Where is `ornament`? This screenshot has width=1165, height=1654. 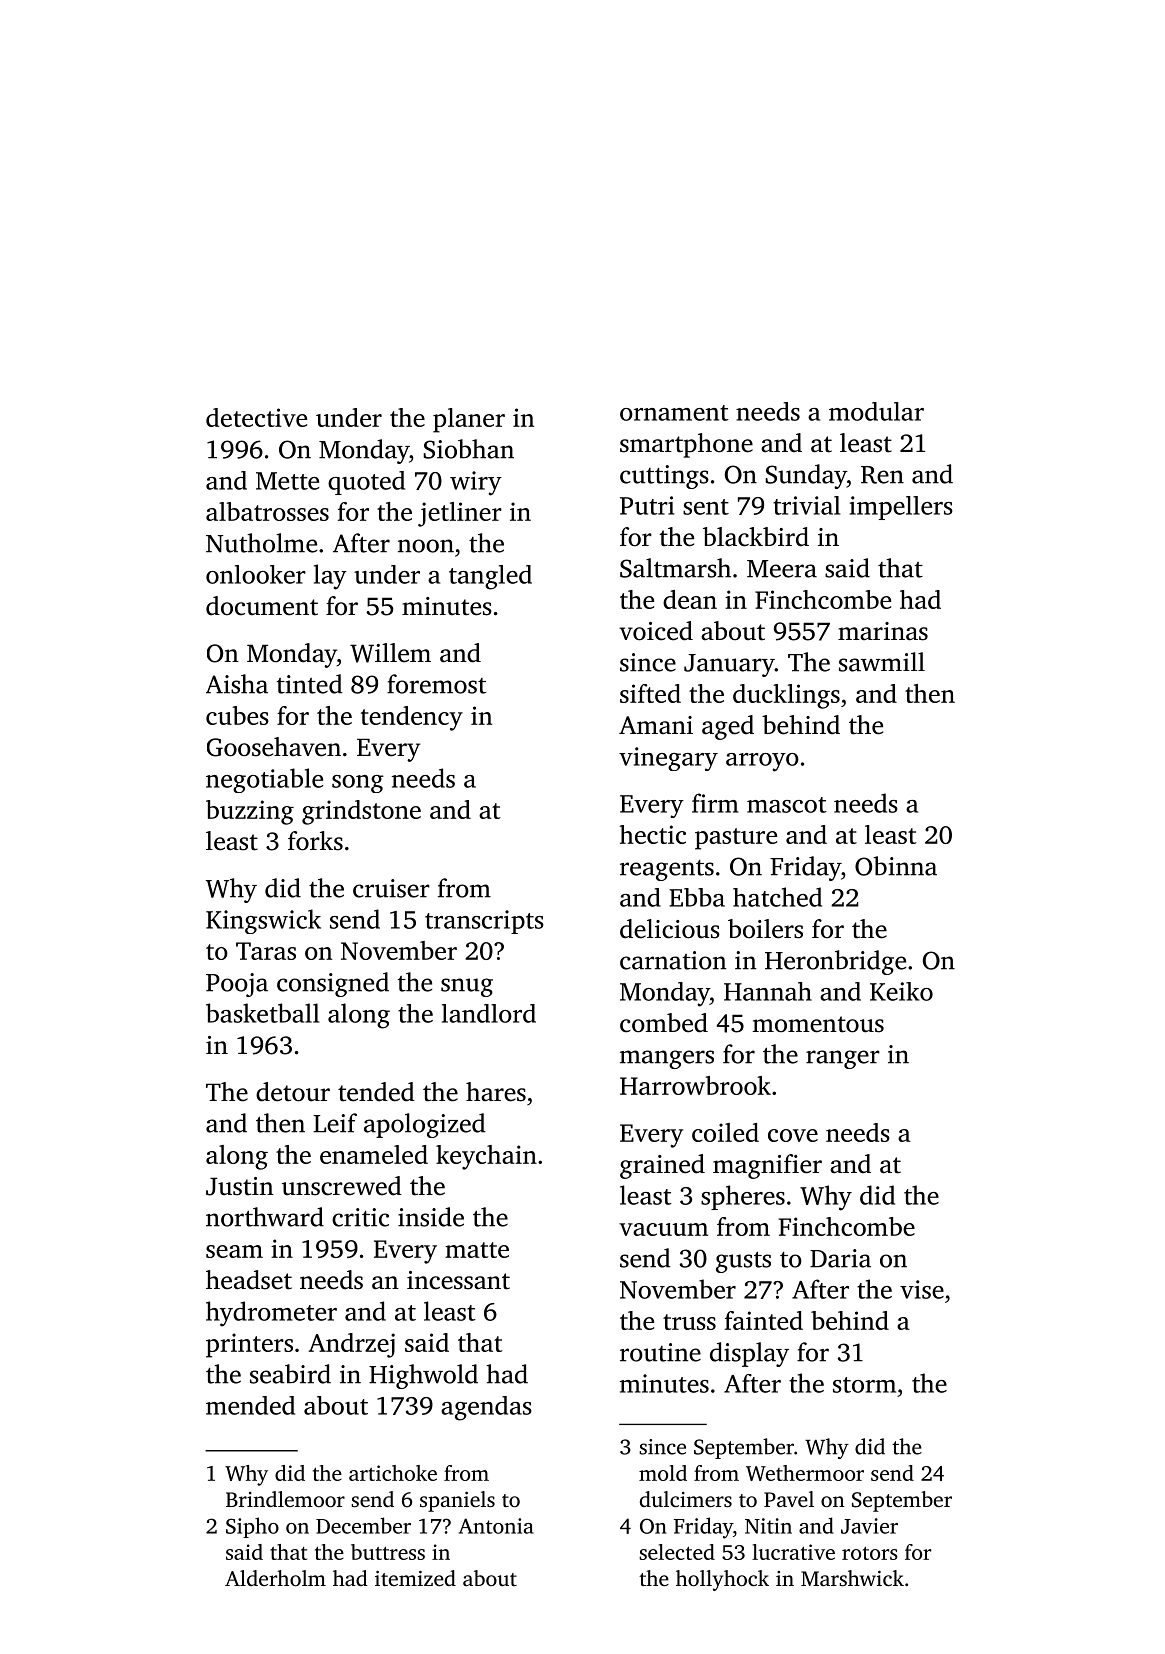 ornament is located at coordinates (674, 413).
